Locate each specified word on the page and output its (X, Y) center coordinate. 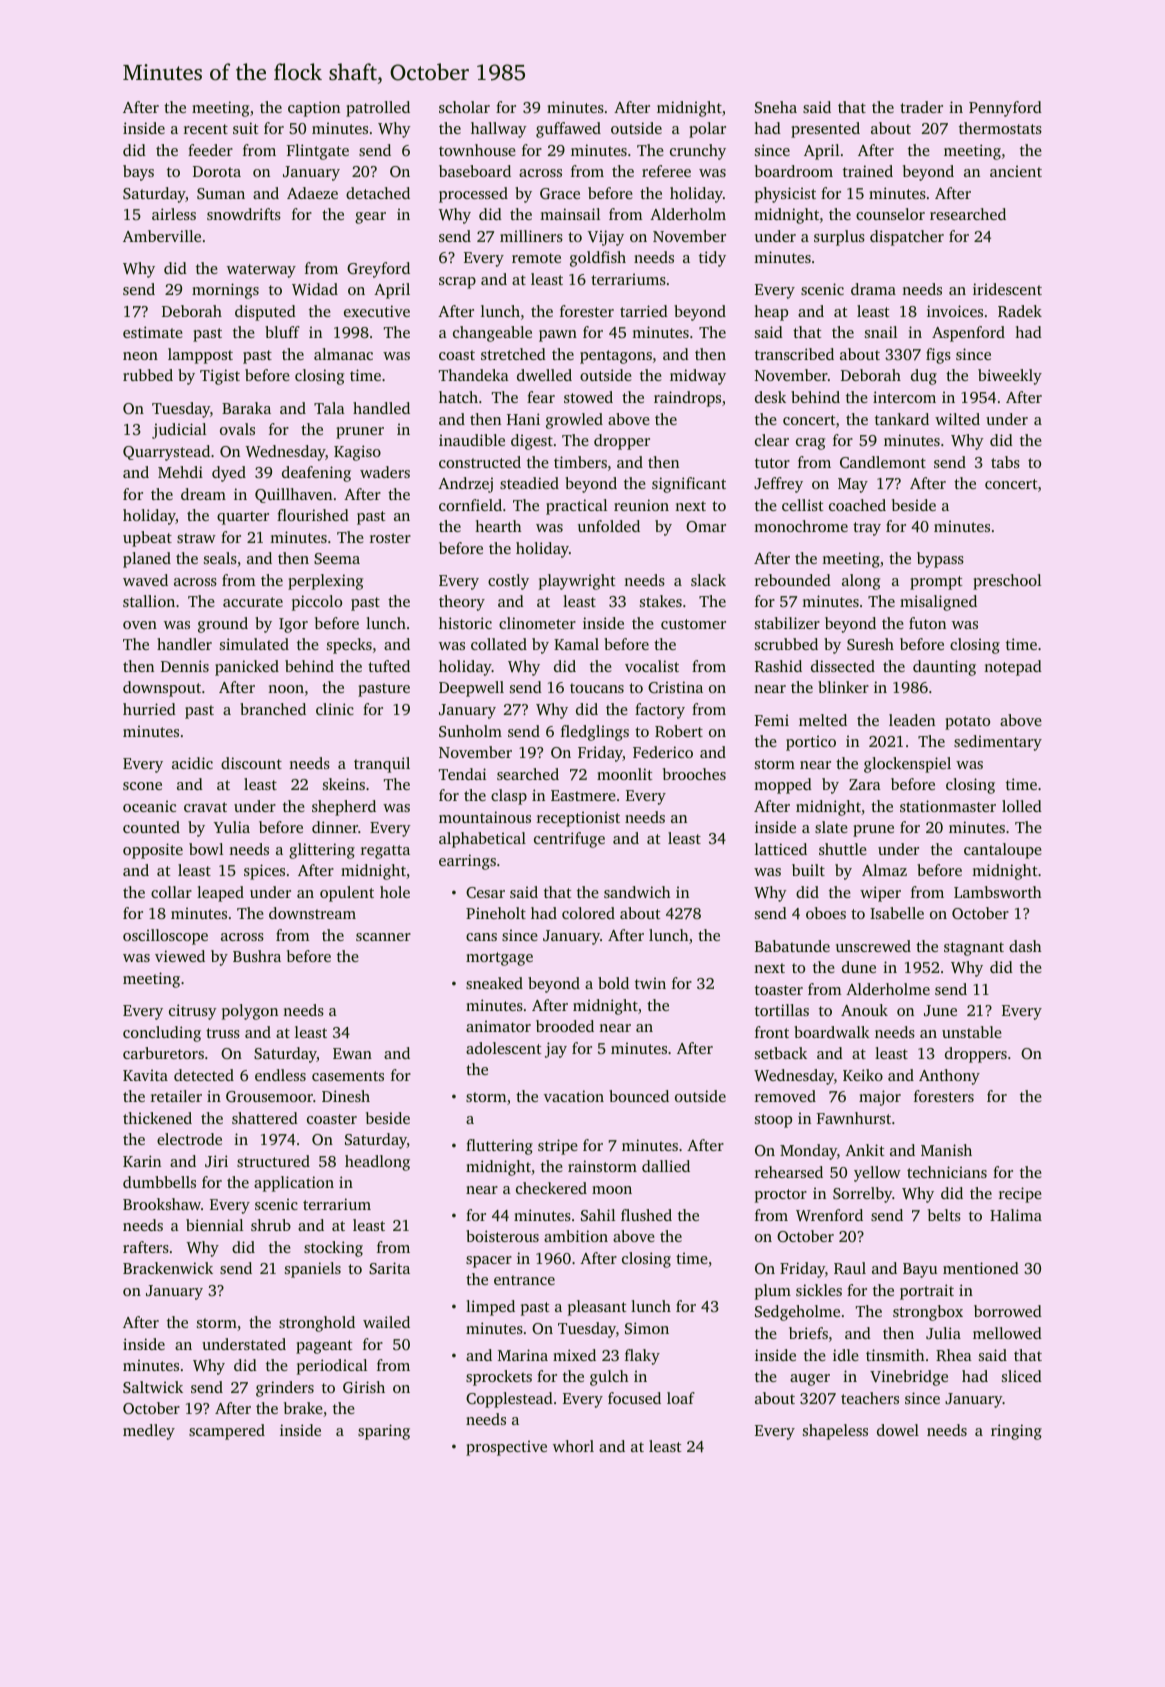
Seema (337, 558)
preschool (1007, 582)
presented (825, 130)
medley (149, 1432)
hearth (498, 526)
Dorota (217, 171)
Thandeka (474, 375)
